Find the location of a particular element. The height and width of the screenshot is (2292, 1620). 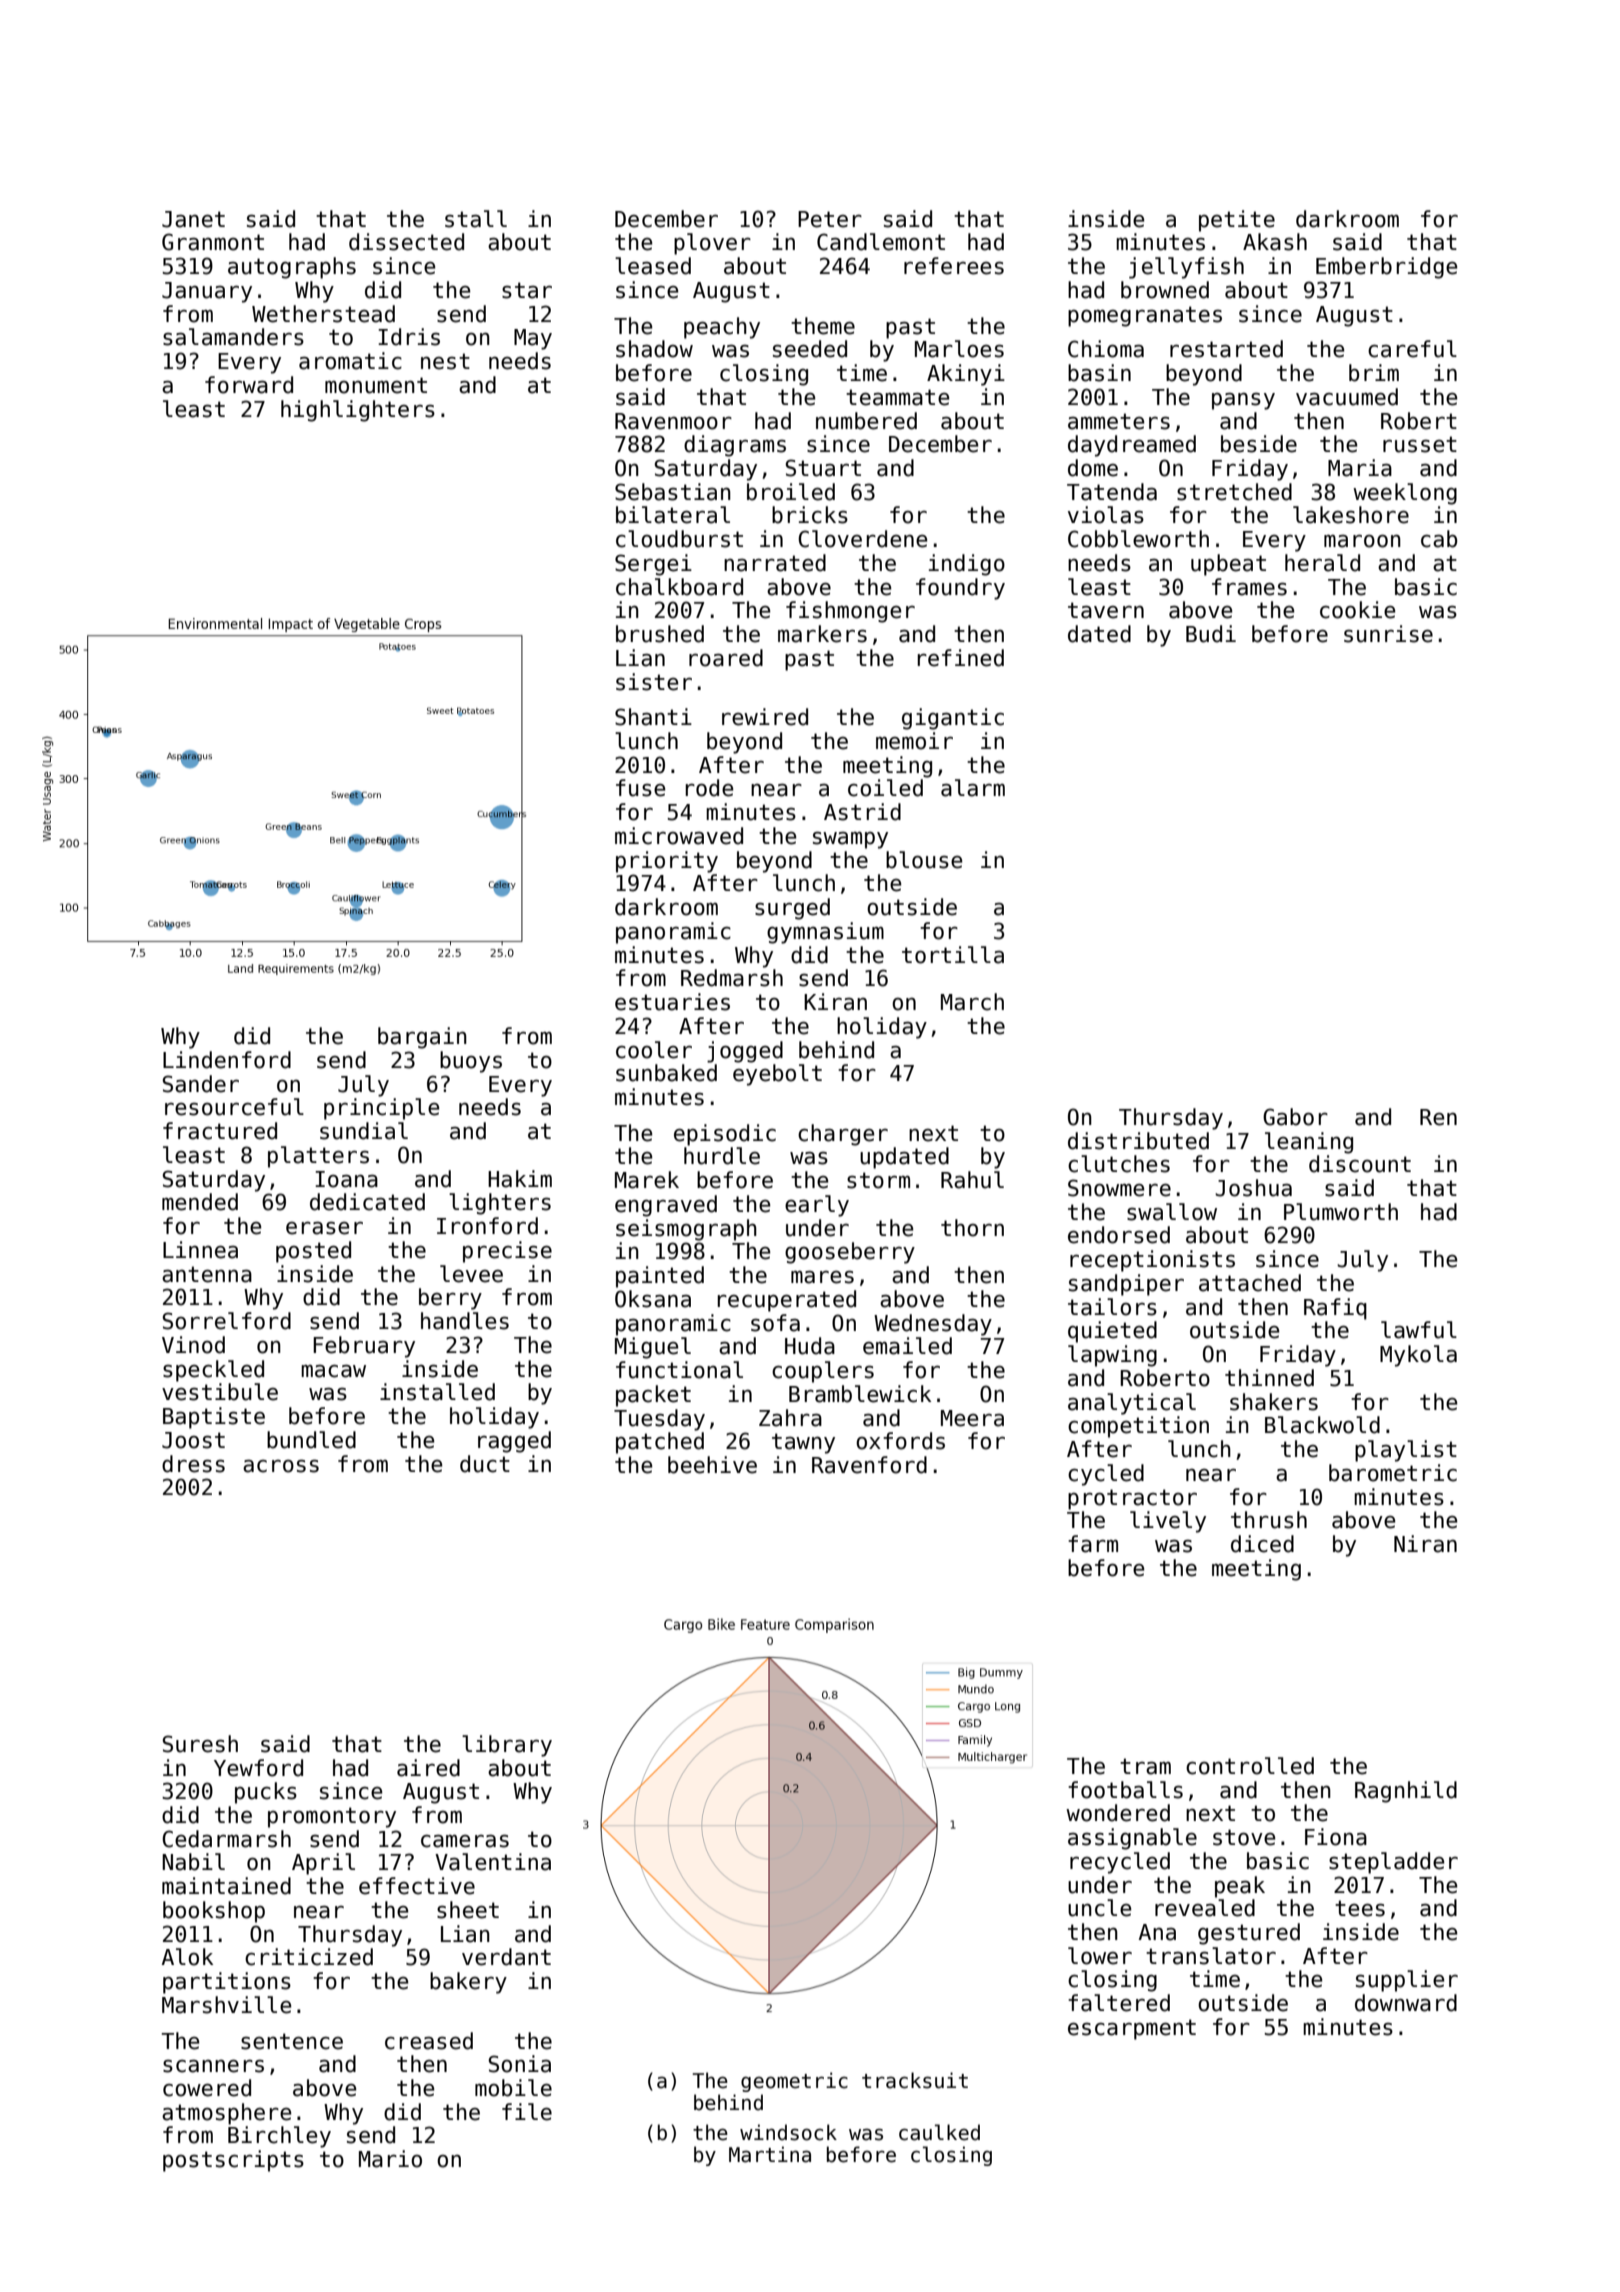

thorn is located at coordinates (972, 1228).
